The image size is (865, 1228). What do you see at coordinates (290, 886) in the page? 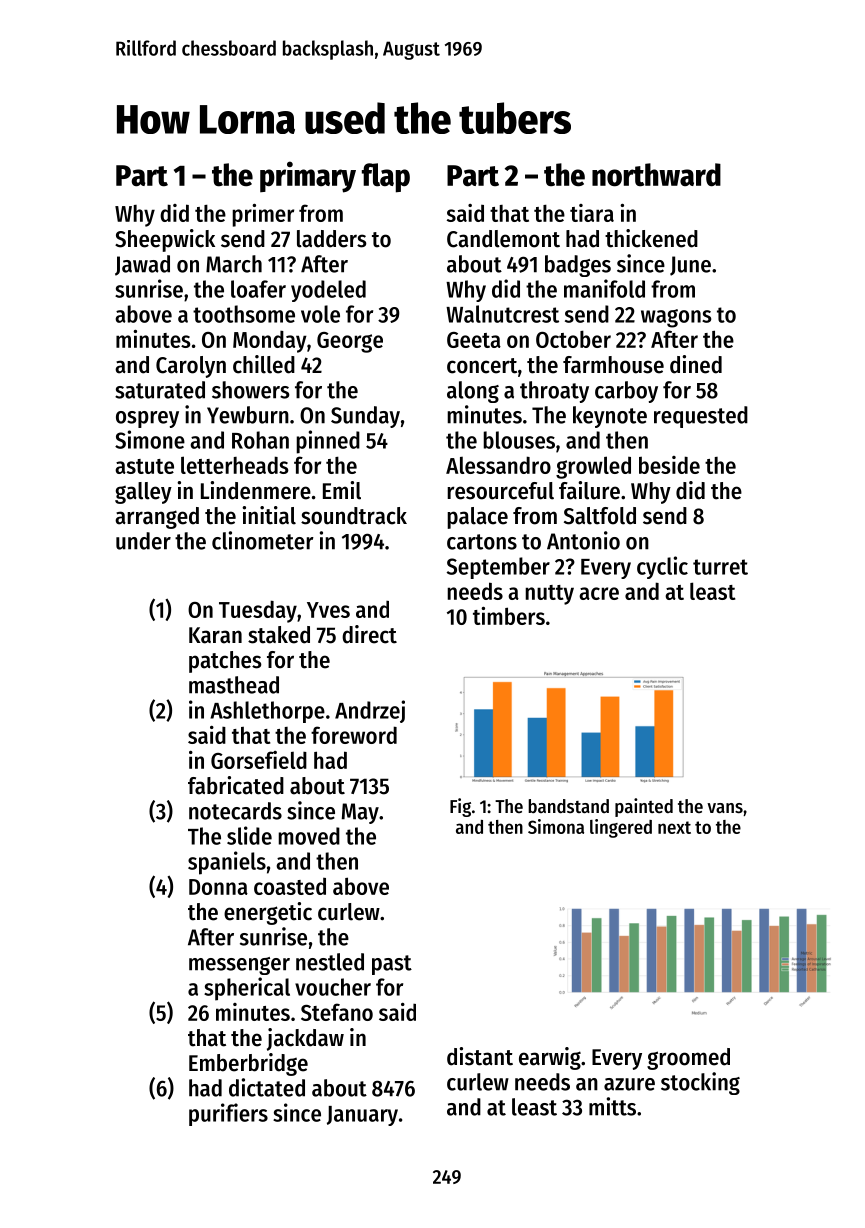
I see `coasted` at bounding box center [290, 886].
